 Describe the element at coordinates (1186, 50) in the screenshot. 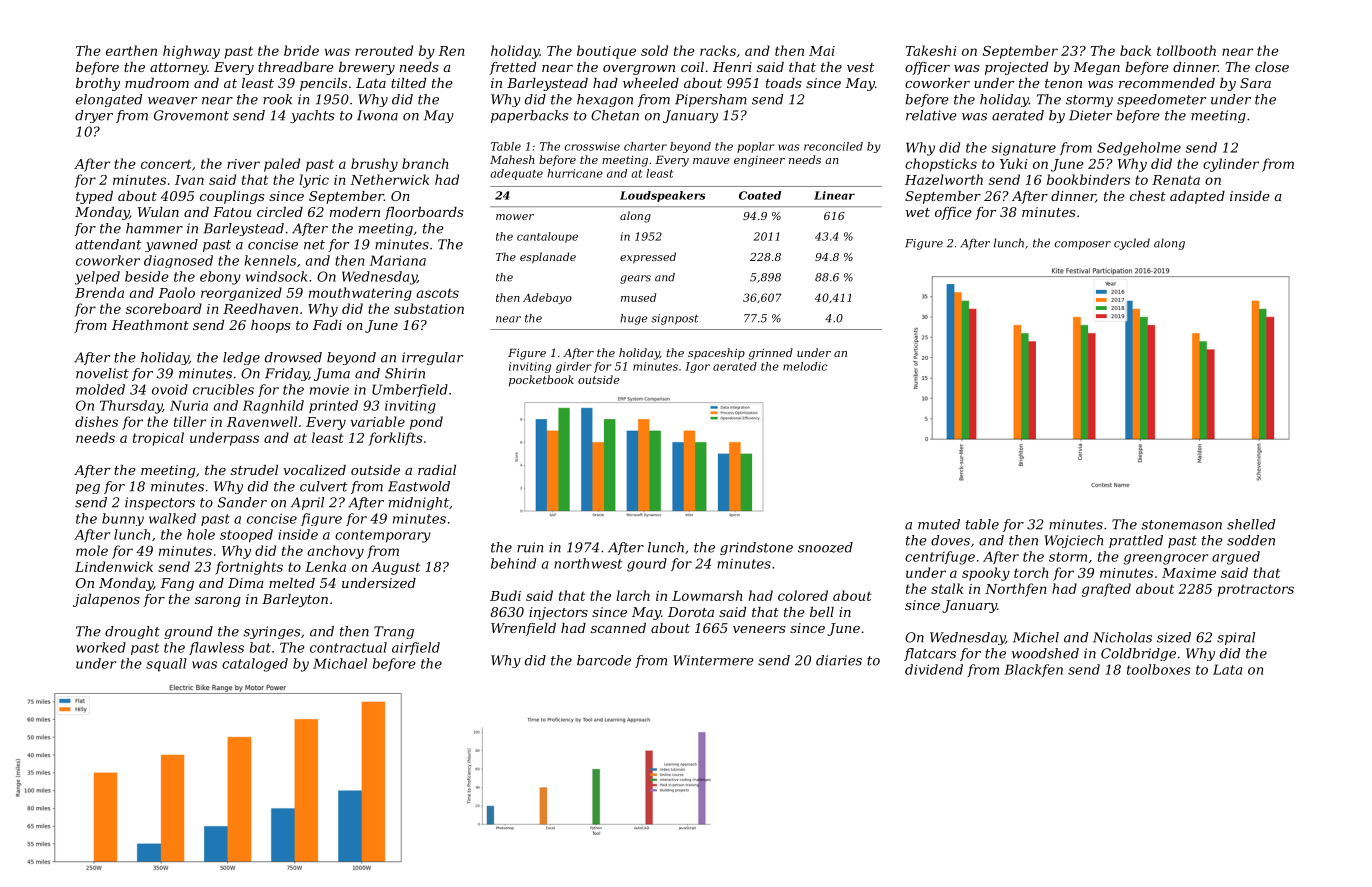

I see `tollbooth` at that location.
